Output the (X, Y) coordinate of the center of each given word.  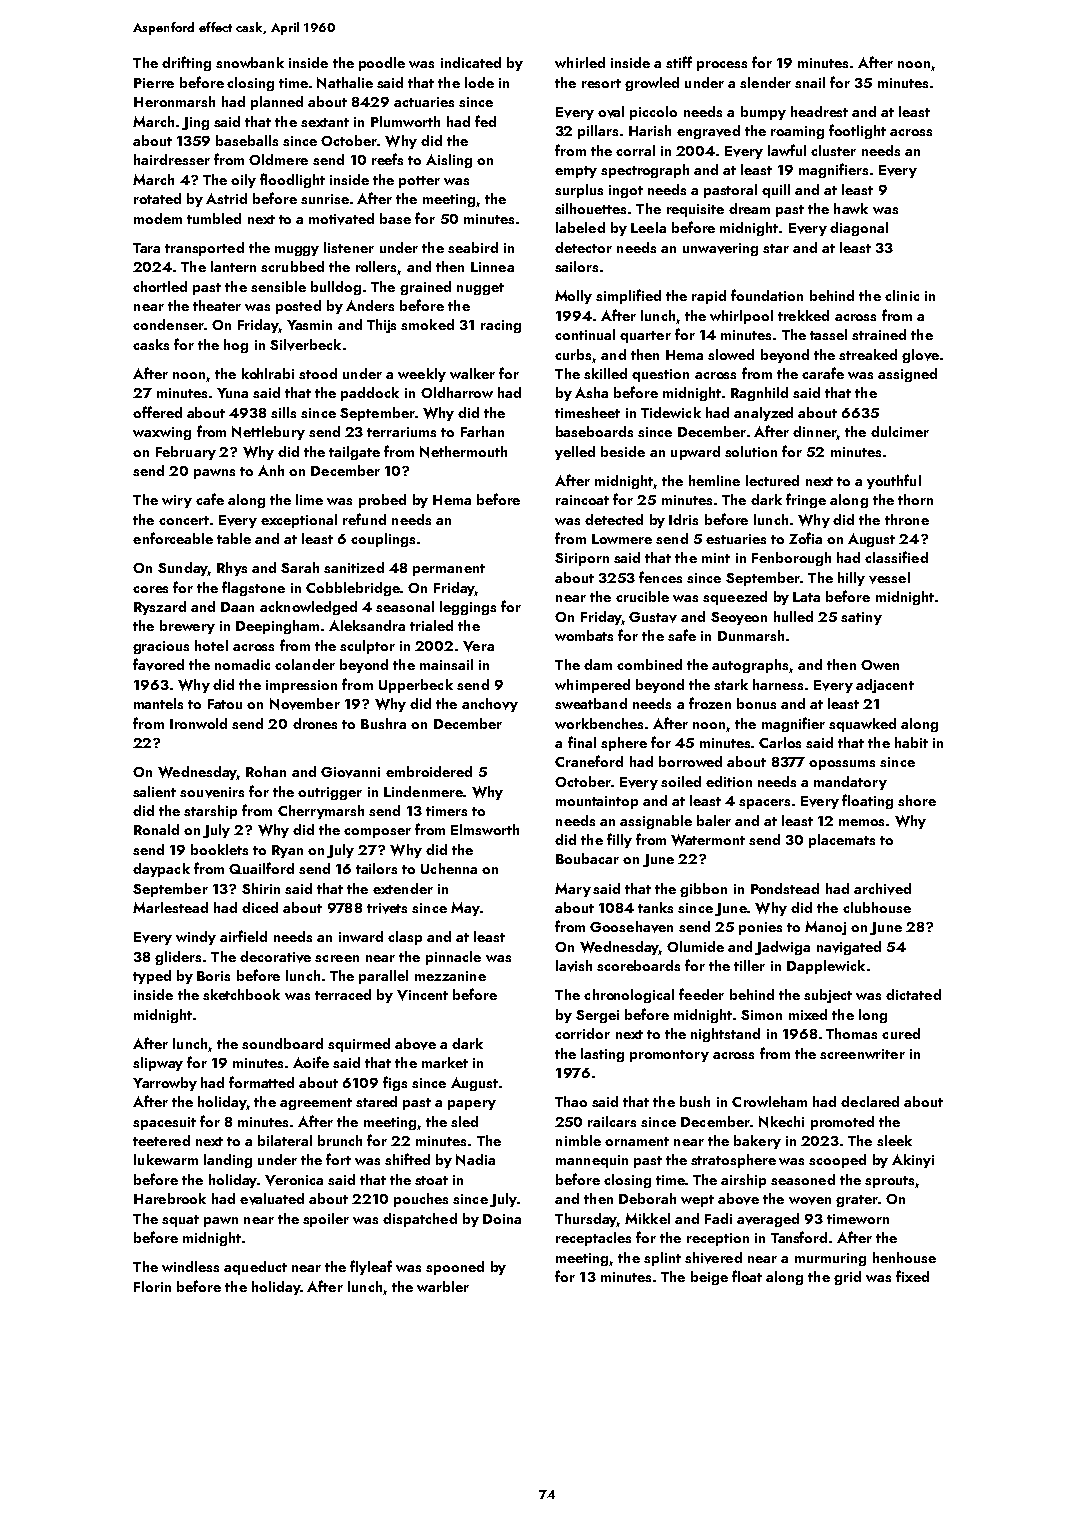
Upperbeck (416, 686)
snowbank (250, 62)
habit (911, 742)
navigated (849, 948)
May (465, 909)
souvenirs (212, 792)
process (722, 66)
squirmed (359, 1045)
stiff (679, 62)
